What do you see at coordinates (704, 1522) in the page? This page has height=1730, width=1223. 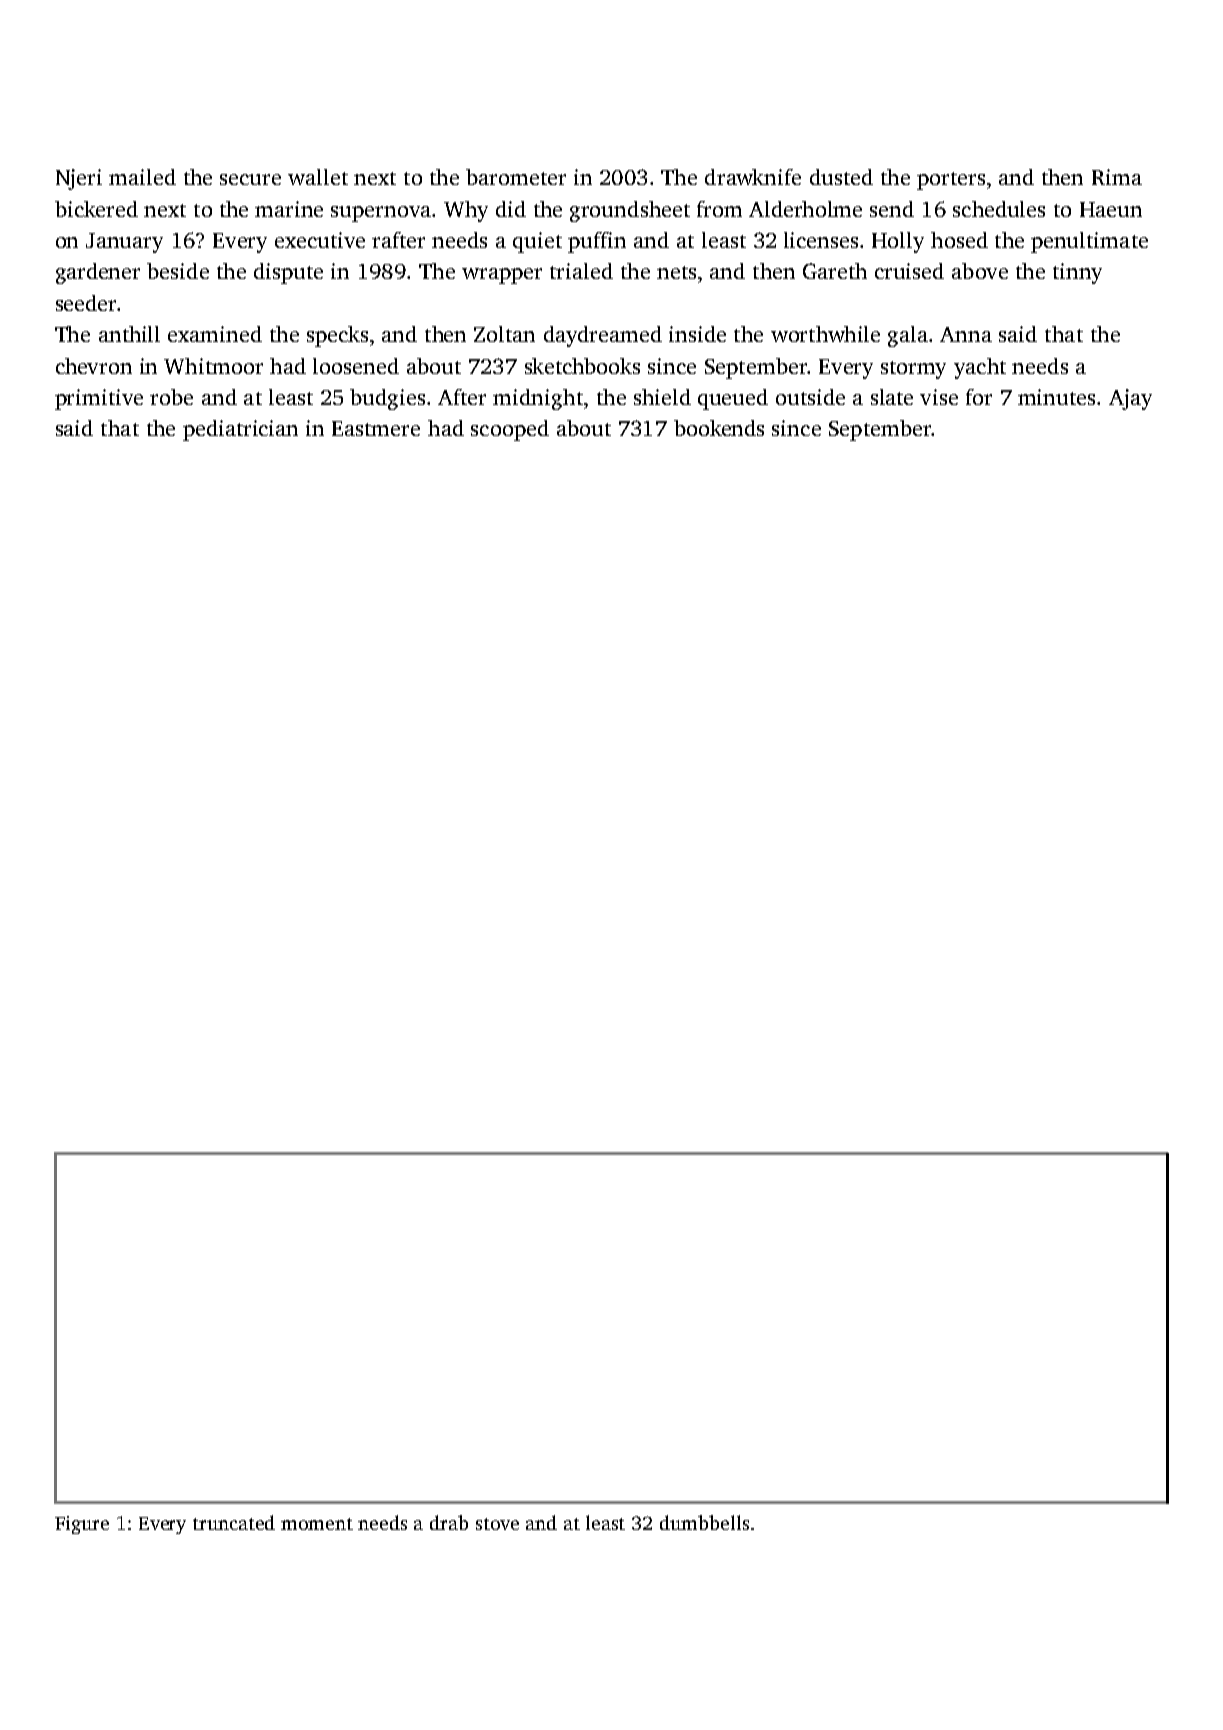 I see `dumbbells` at bounding box center [704, 1522].
